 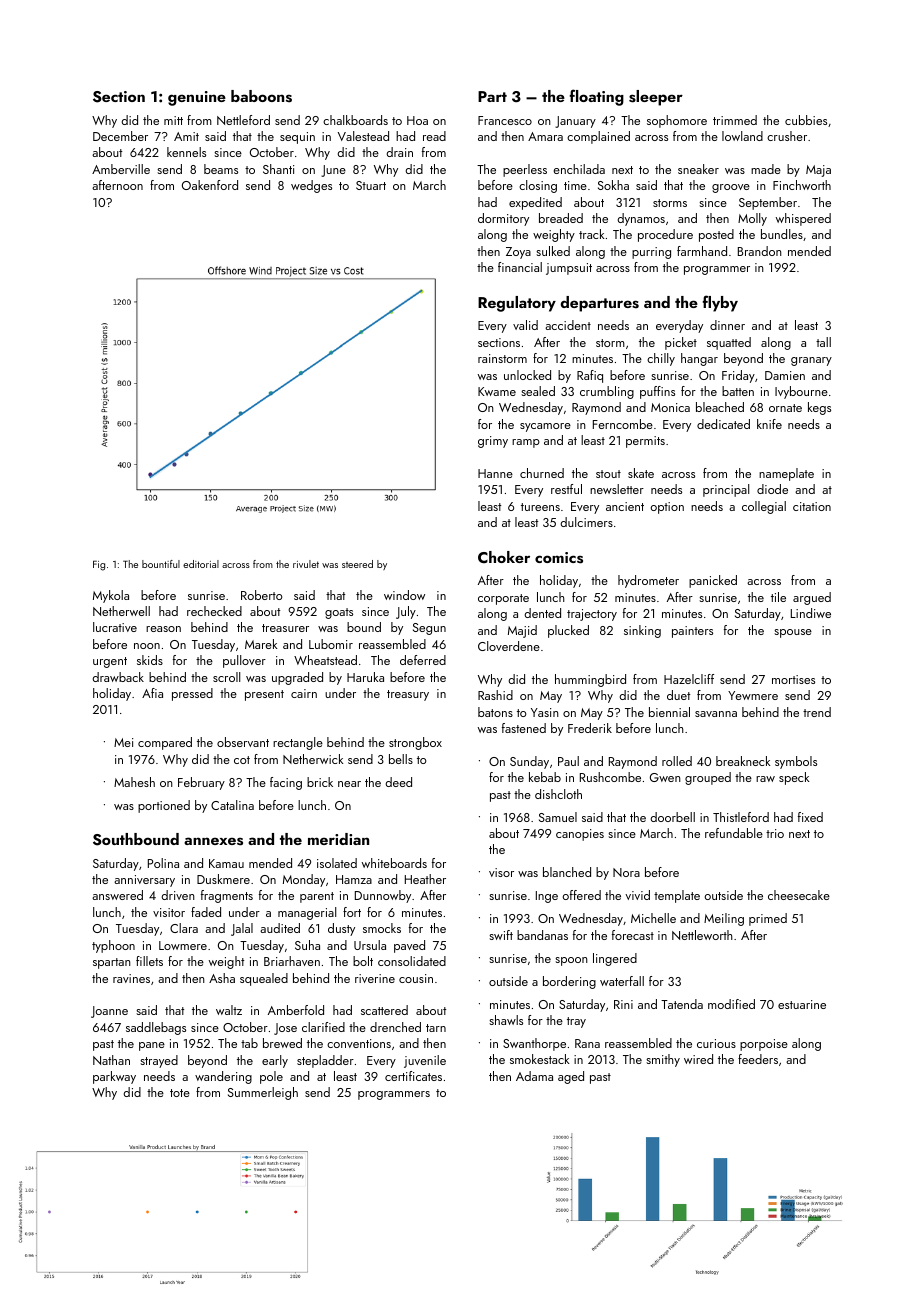 What do you see at coordinates (197, 98) in the screenshot?
I see `genuine` at bounding box center [197, 98].
